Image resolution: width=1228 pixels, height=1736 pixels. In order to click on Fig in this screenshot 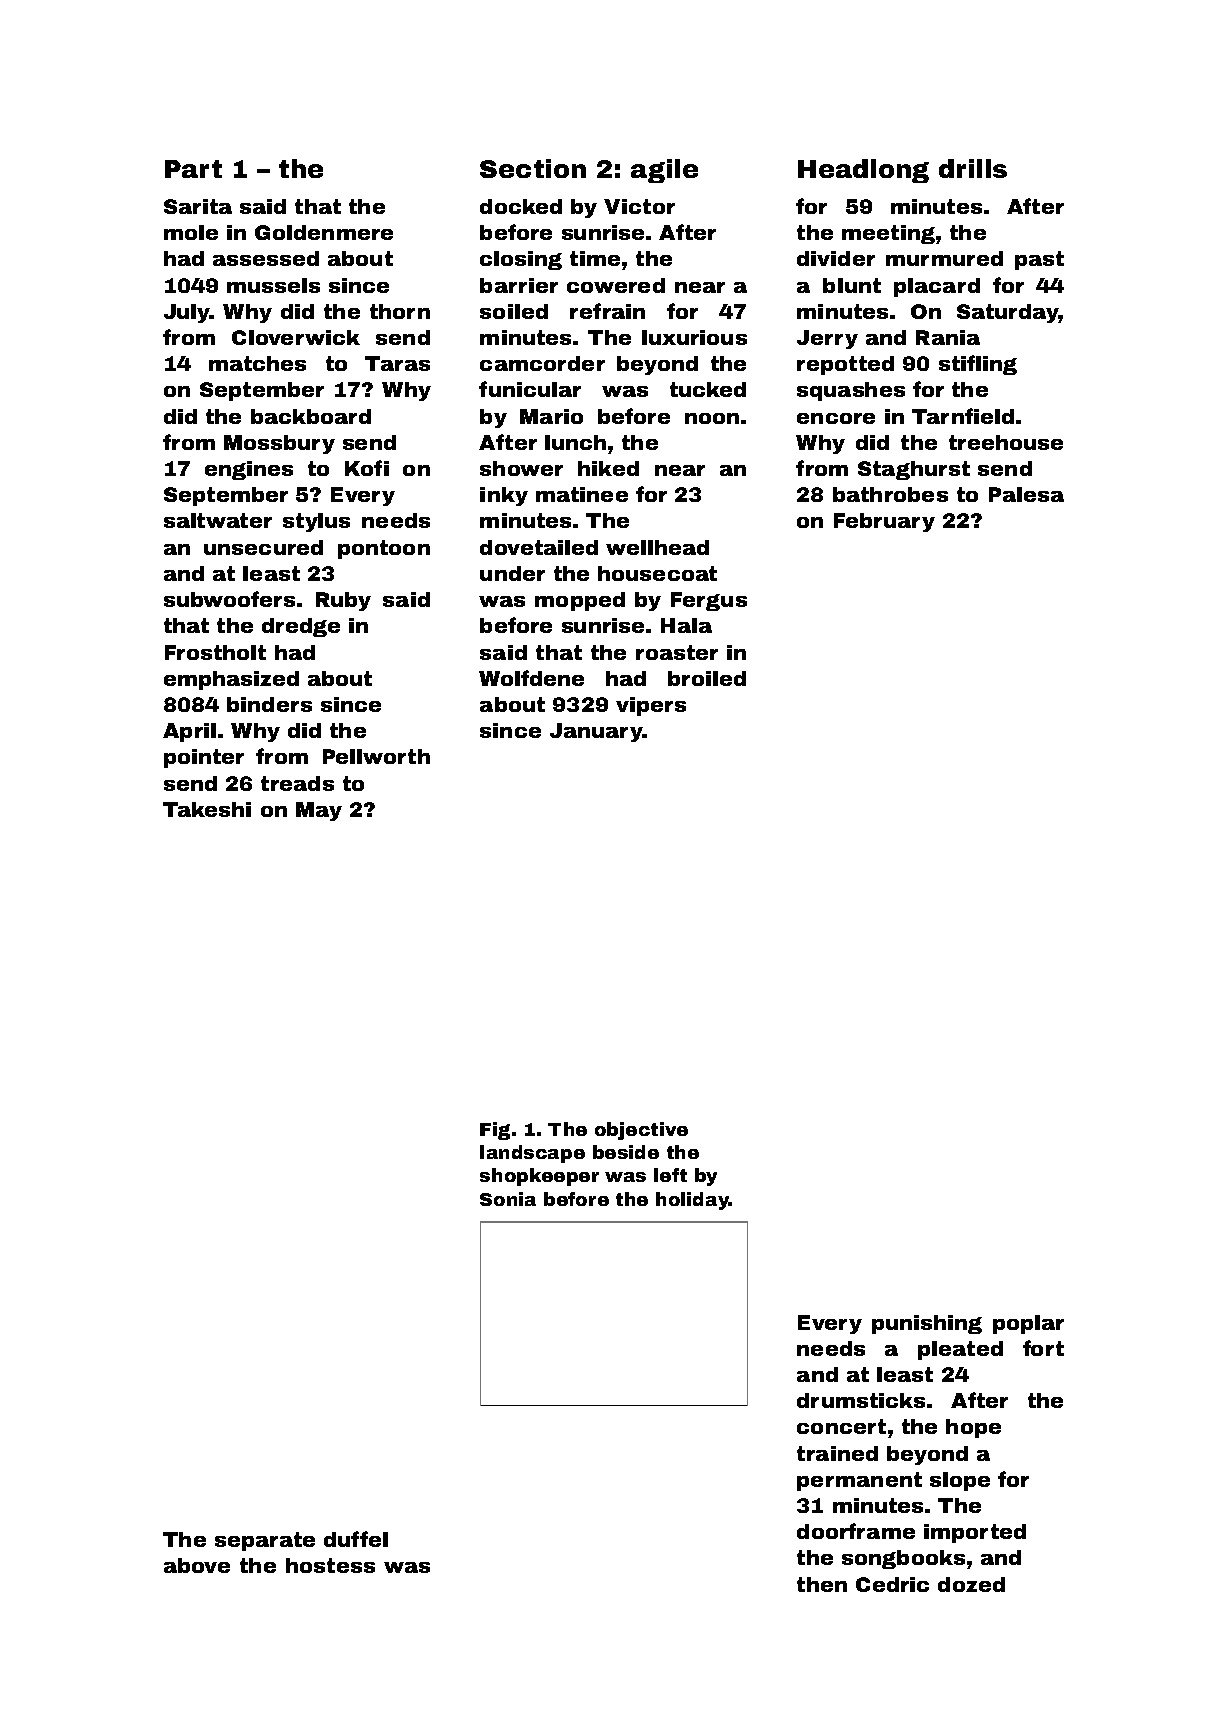, I will do `click(495, 1131)`.
